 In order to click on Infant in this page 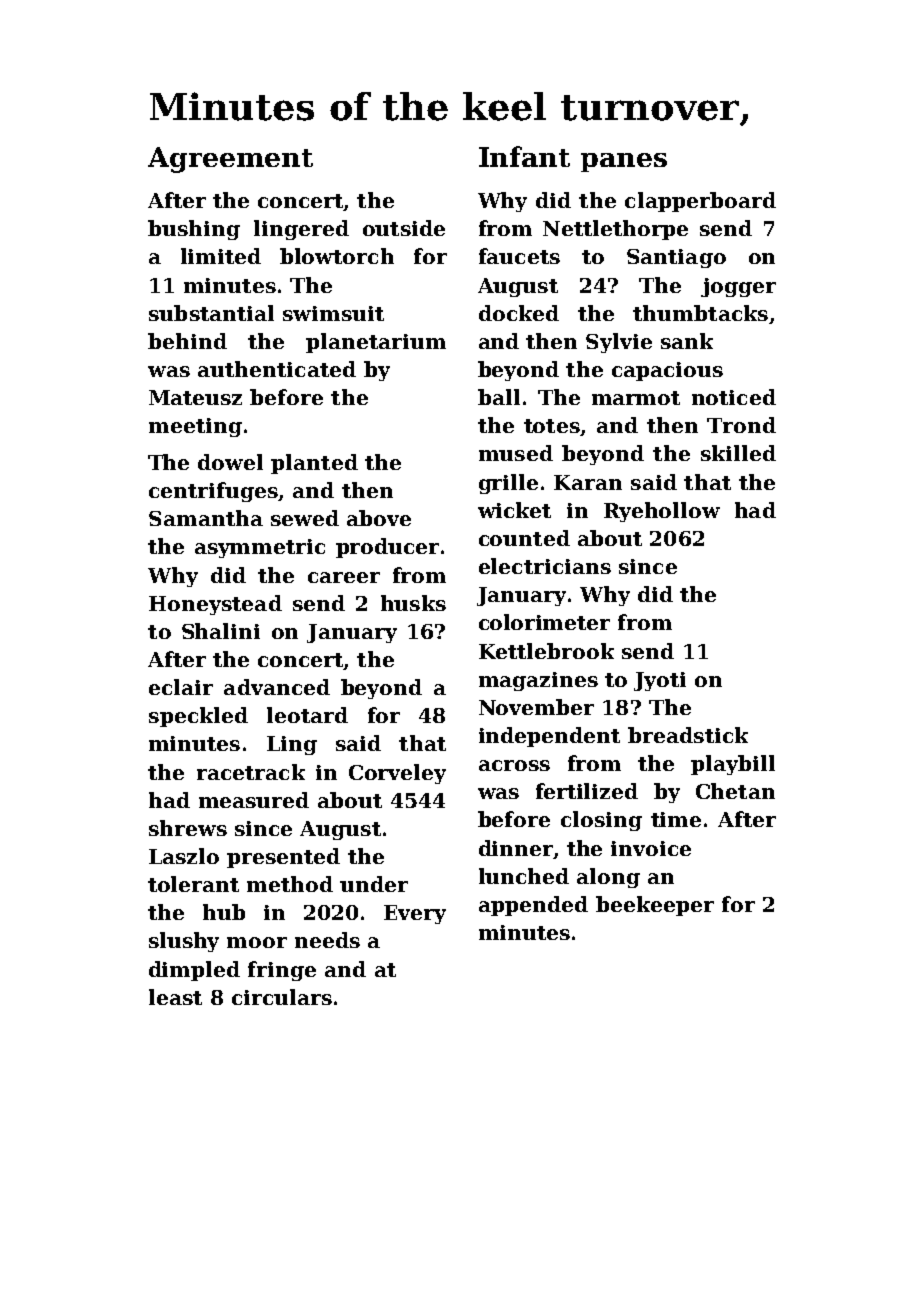, I will do `click(524, 156)`.
